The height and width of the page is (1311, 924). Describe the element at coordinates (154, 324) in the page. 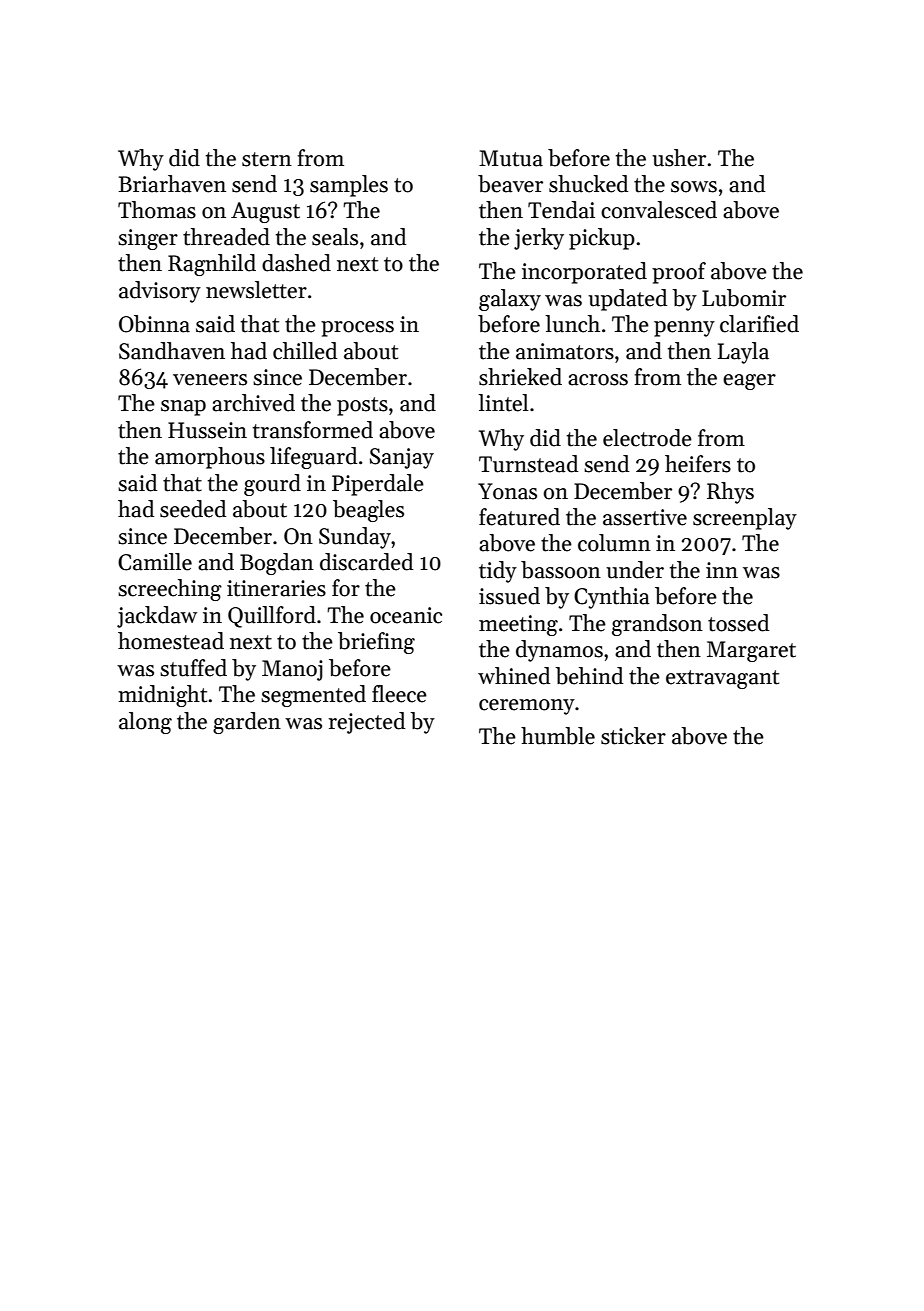

I see `Obinna` at that location.
